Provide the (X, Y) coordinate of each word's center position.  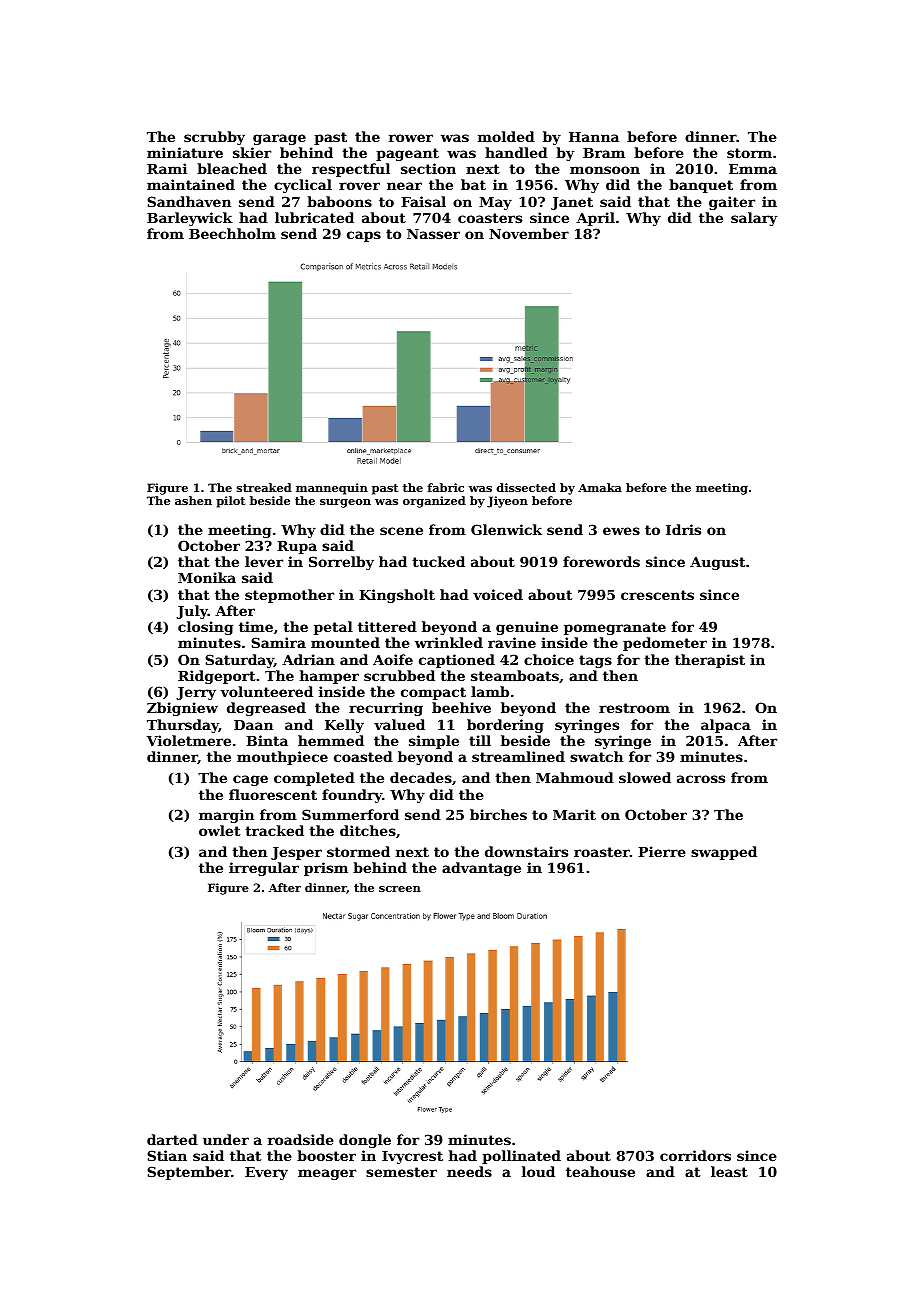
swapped (724, 853)
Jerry (196, 693)
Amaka (600, 487)
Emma (753, 169)
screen (400, 889)
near (404, 186)
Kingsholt (397, 596)
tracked (274, 830)
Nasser (433, 234)
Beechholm (232, 233)
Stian (167, 1155)
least (729, 1171)
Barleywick (190, 219)
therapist (710, 661)
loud (538, 1171)
